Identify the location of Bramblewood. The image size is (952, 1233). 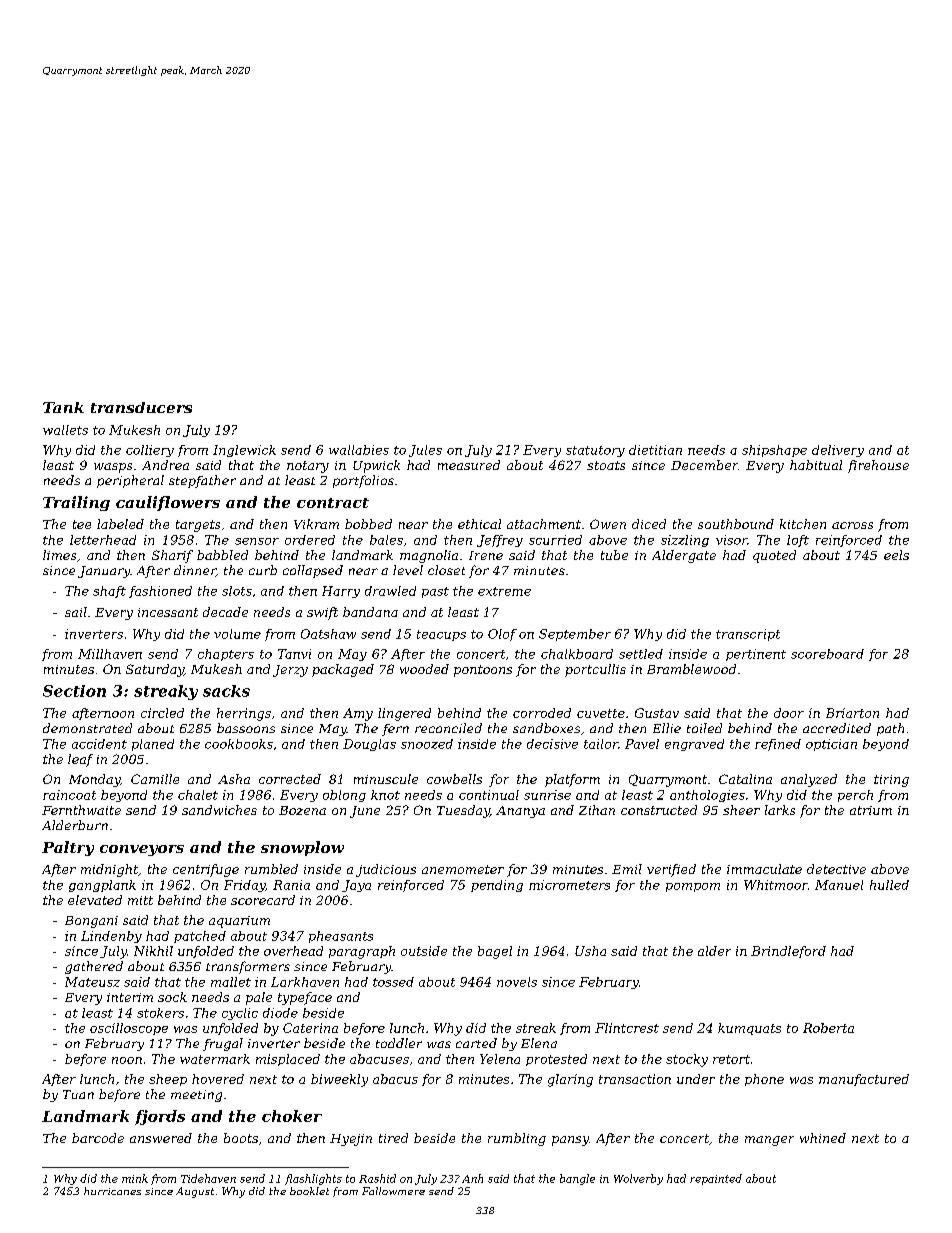
(691, 669).
